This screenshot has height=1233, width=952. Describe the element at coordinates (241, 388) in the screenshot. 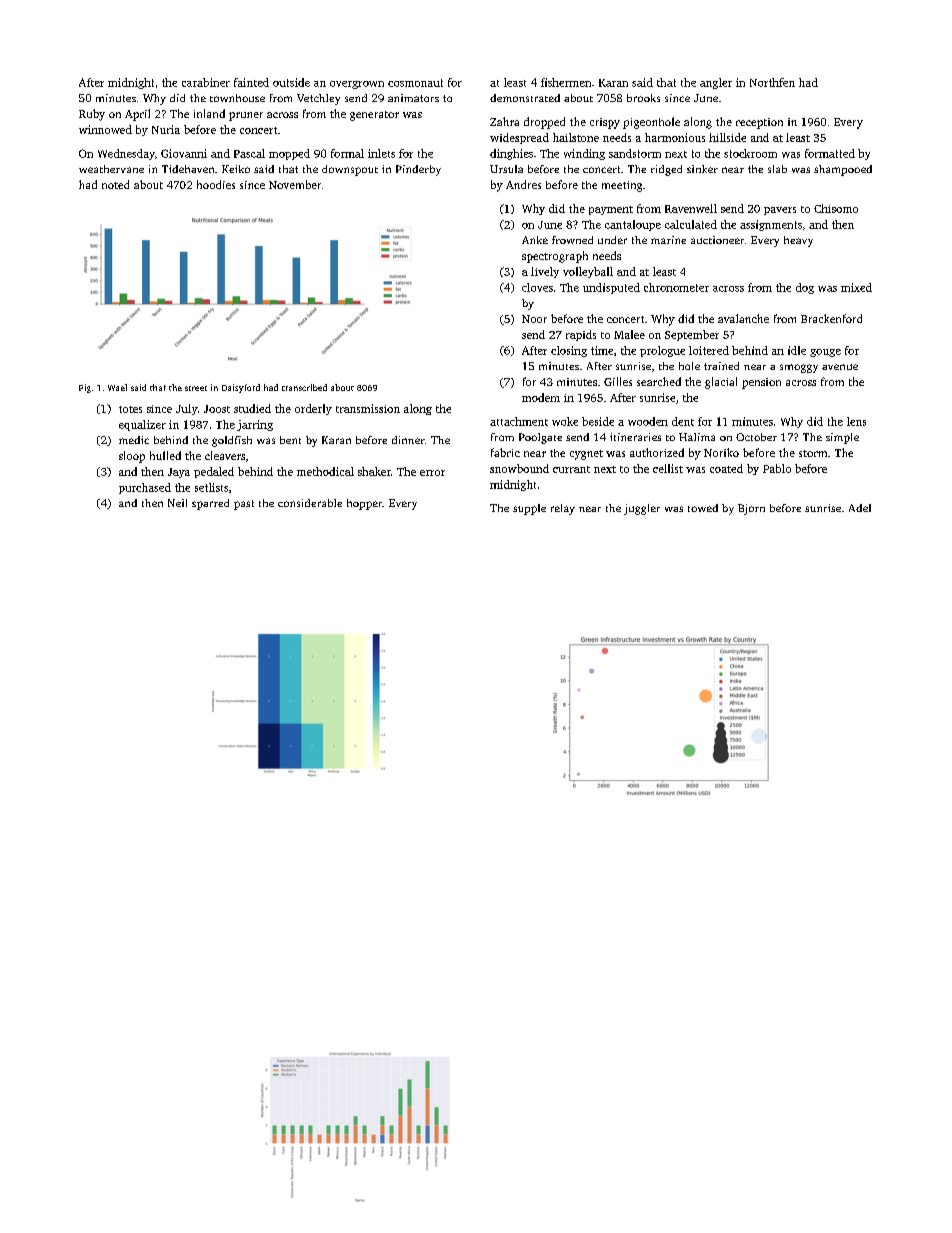

I see `Daisyford` at that location.
